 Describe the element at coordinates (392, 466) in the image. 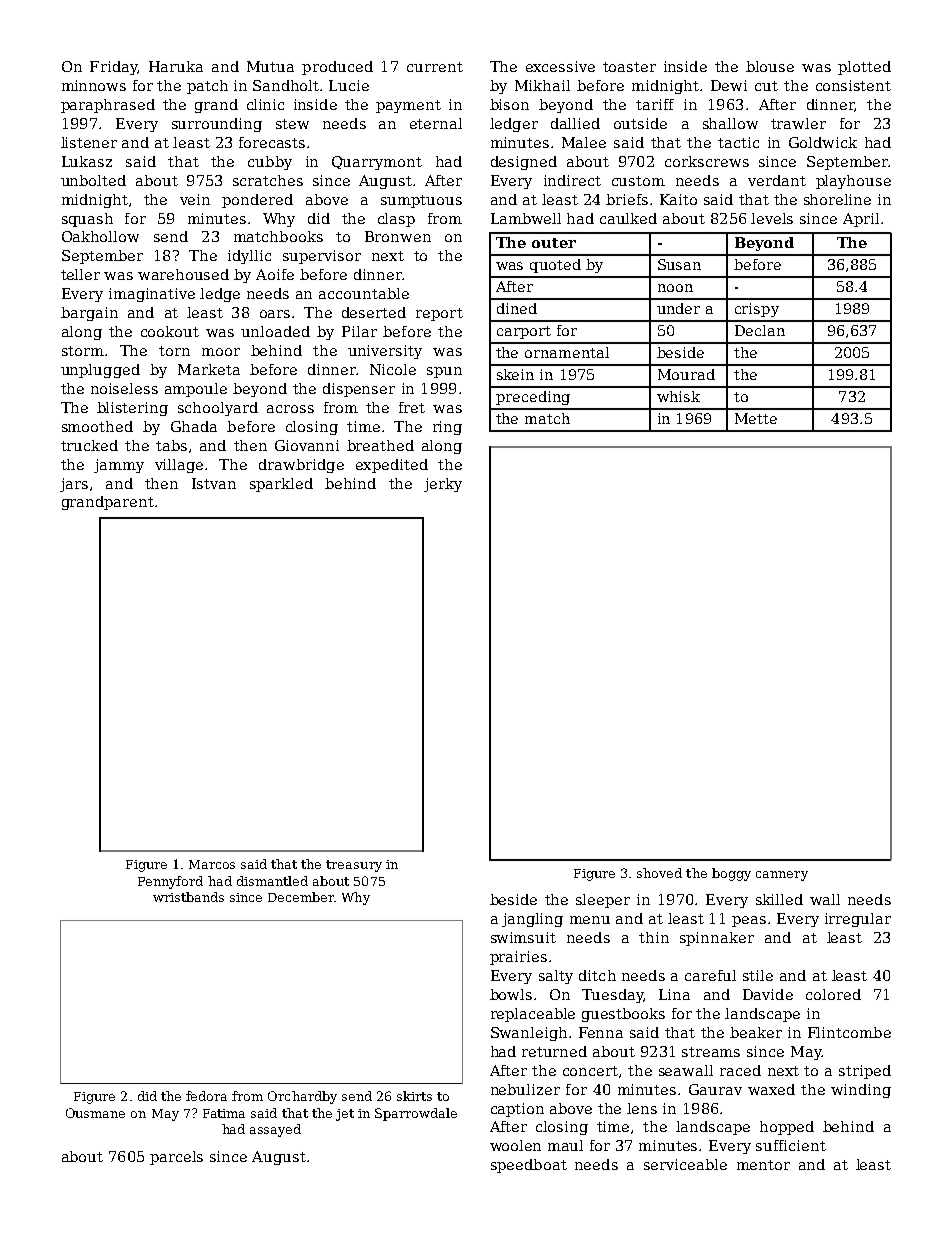

I see `expedited` at that location.
